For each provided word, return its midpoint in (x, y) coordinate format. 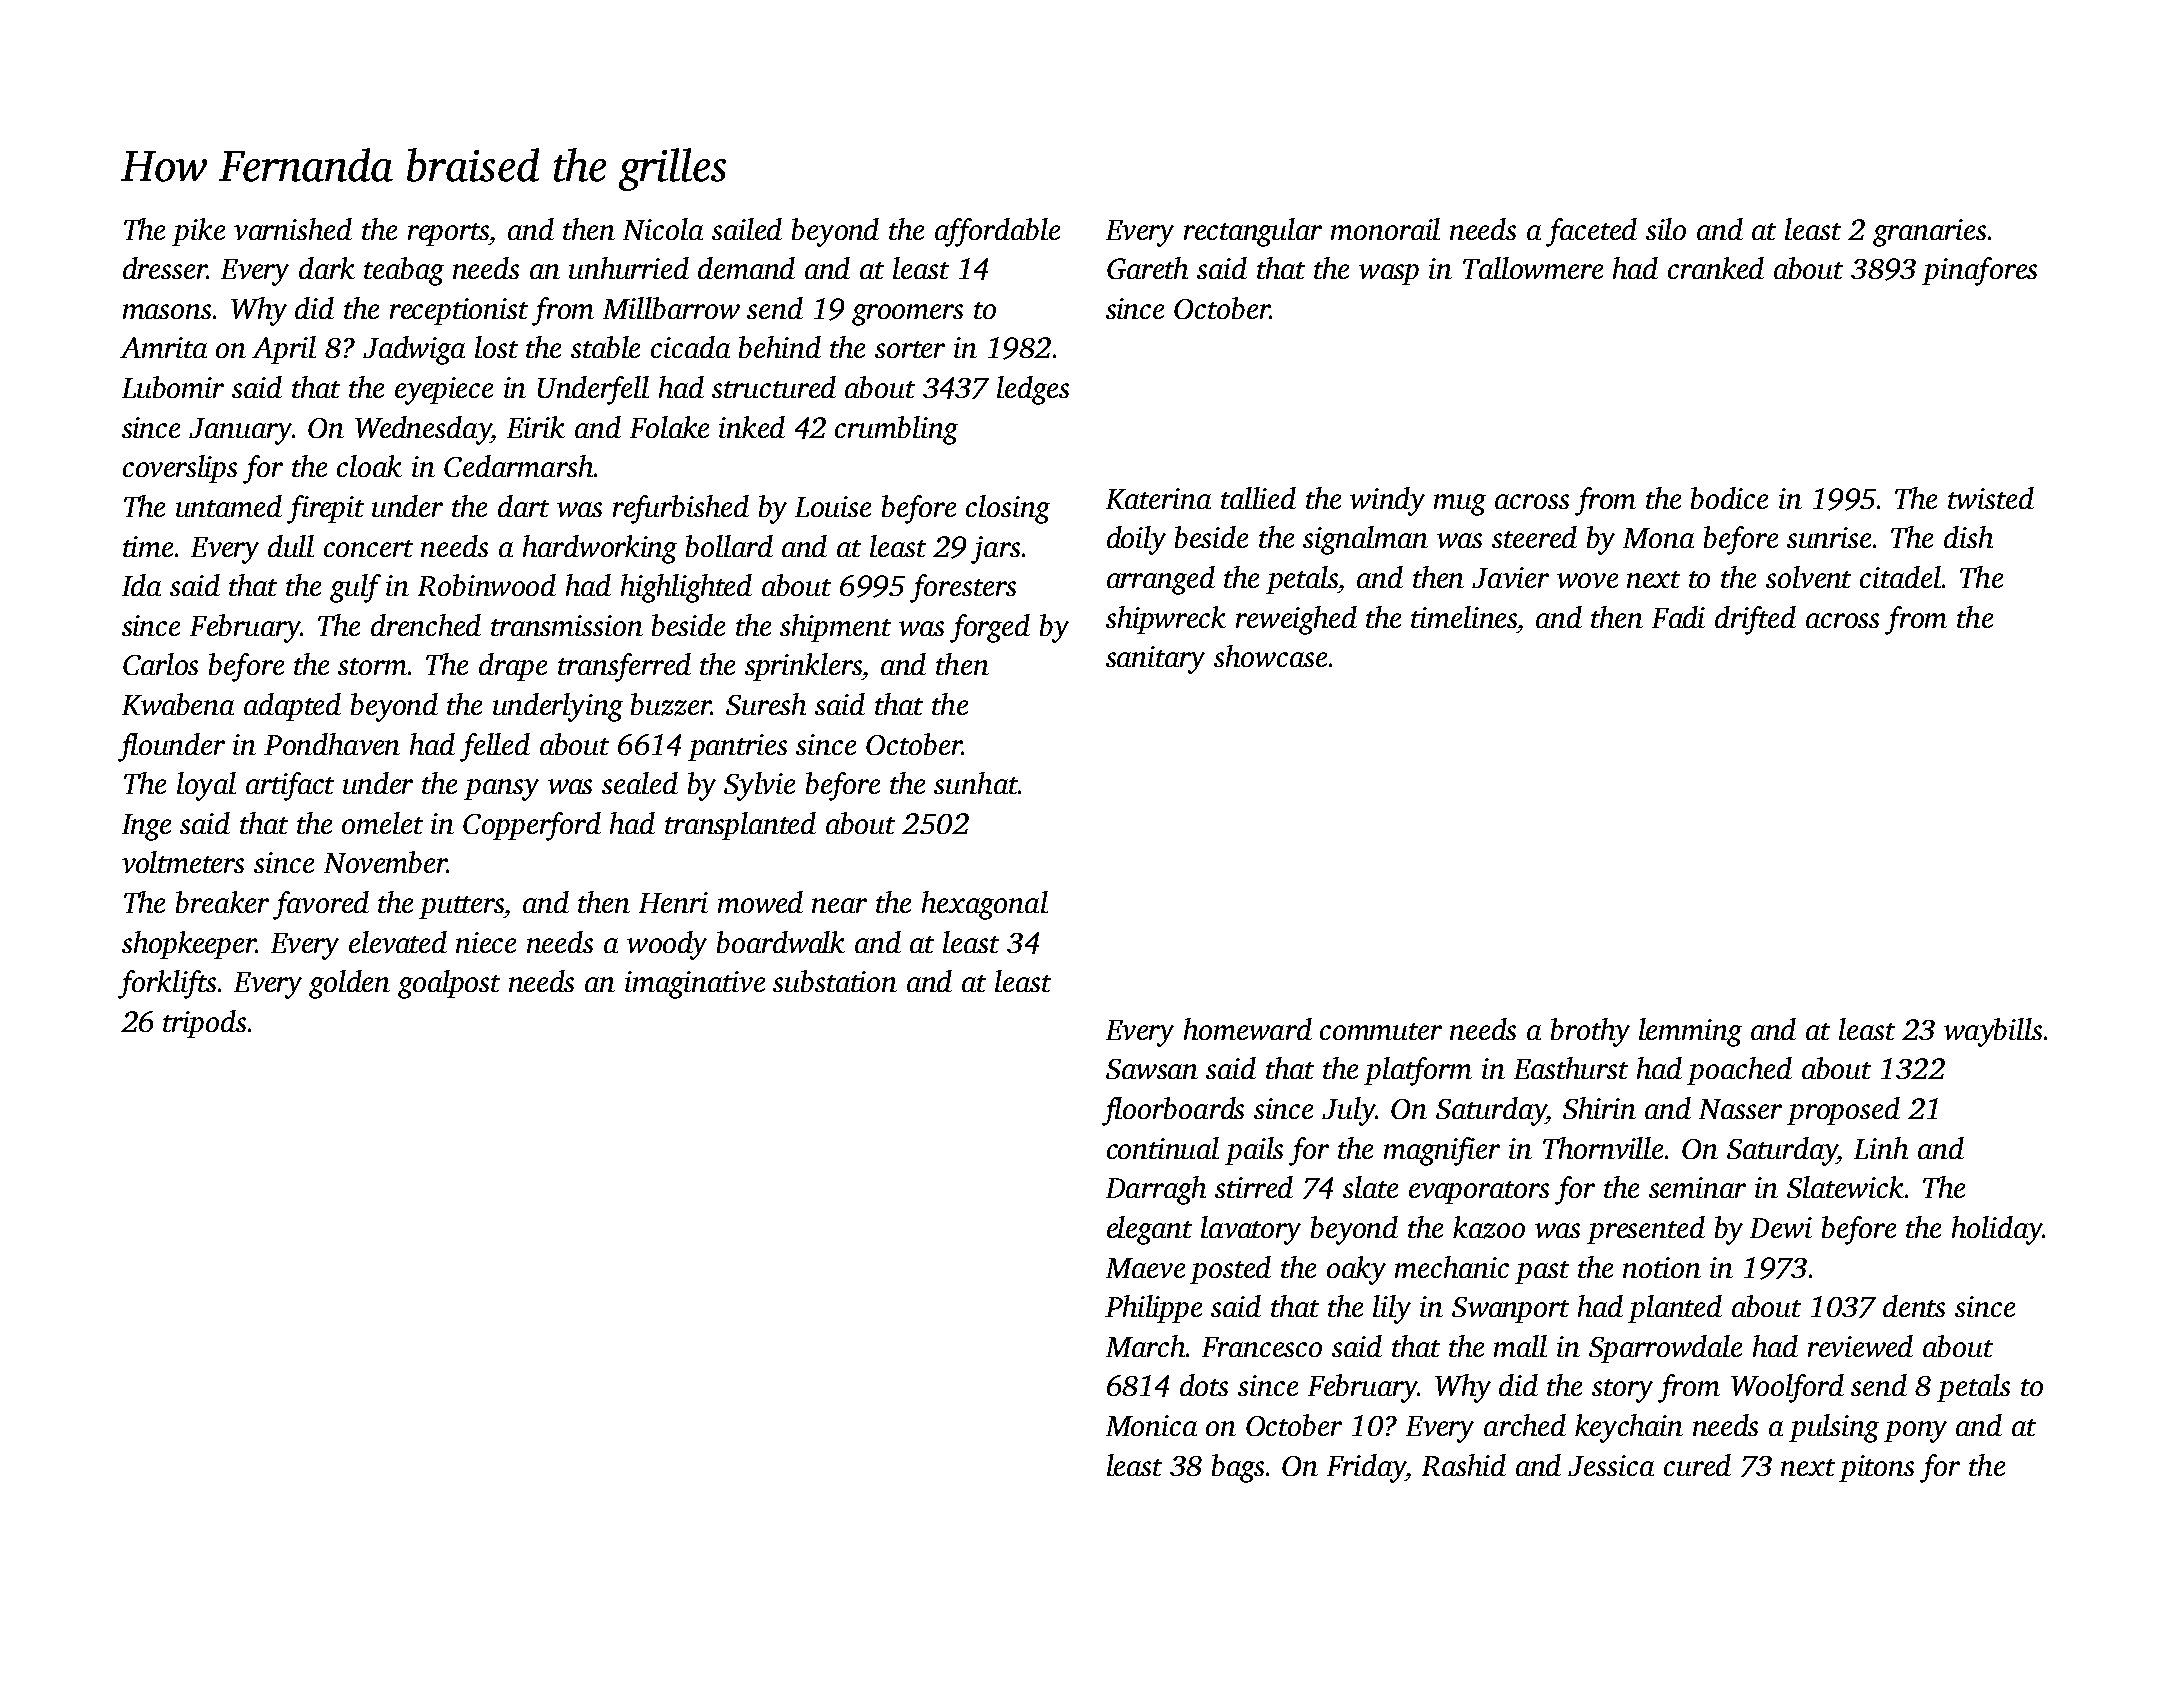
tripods (204, 1024)
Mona (1658, 538)
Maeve (1145, 1268)
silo (1666, 229)
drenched (426, 625)
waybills (1993, 1032)
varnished (293, 229)
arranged (1161, 580)
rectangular (1253, 232)
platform (1418, 1071)
